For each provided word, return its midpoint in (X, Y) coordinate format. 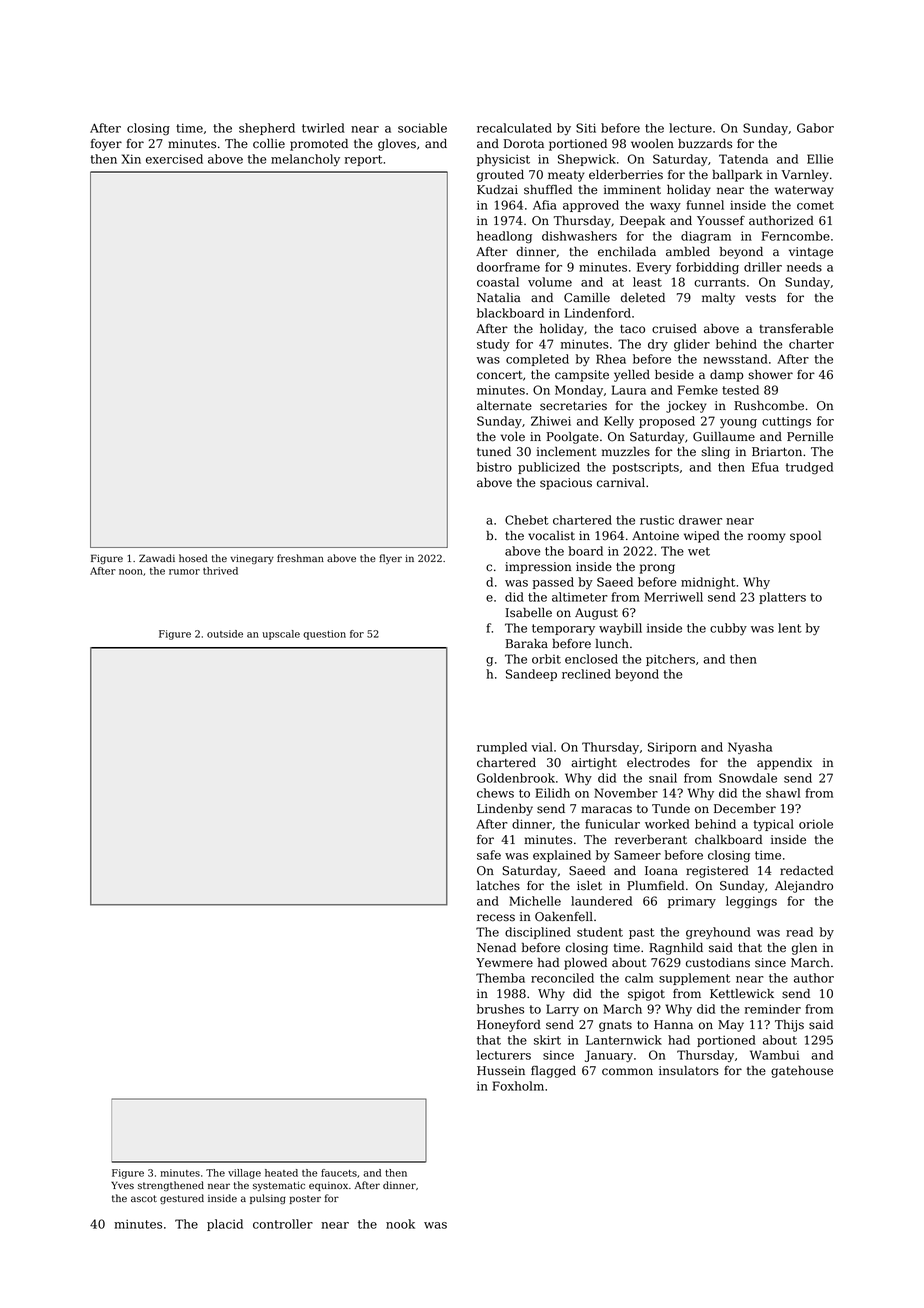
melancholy (305, 160)
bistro (494, 467)
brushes (500, 1009)
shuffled (548, 190)
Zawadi (157, 558)
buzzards (705, 144)
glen (804, 949)
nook (400, 1224)
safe (489, 855)
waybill (620, 629)
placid (225, 1225)
